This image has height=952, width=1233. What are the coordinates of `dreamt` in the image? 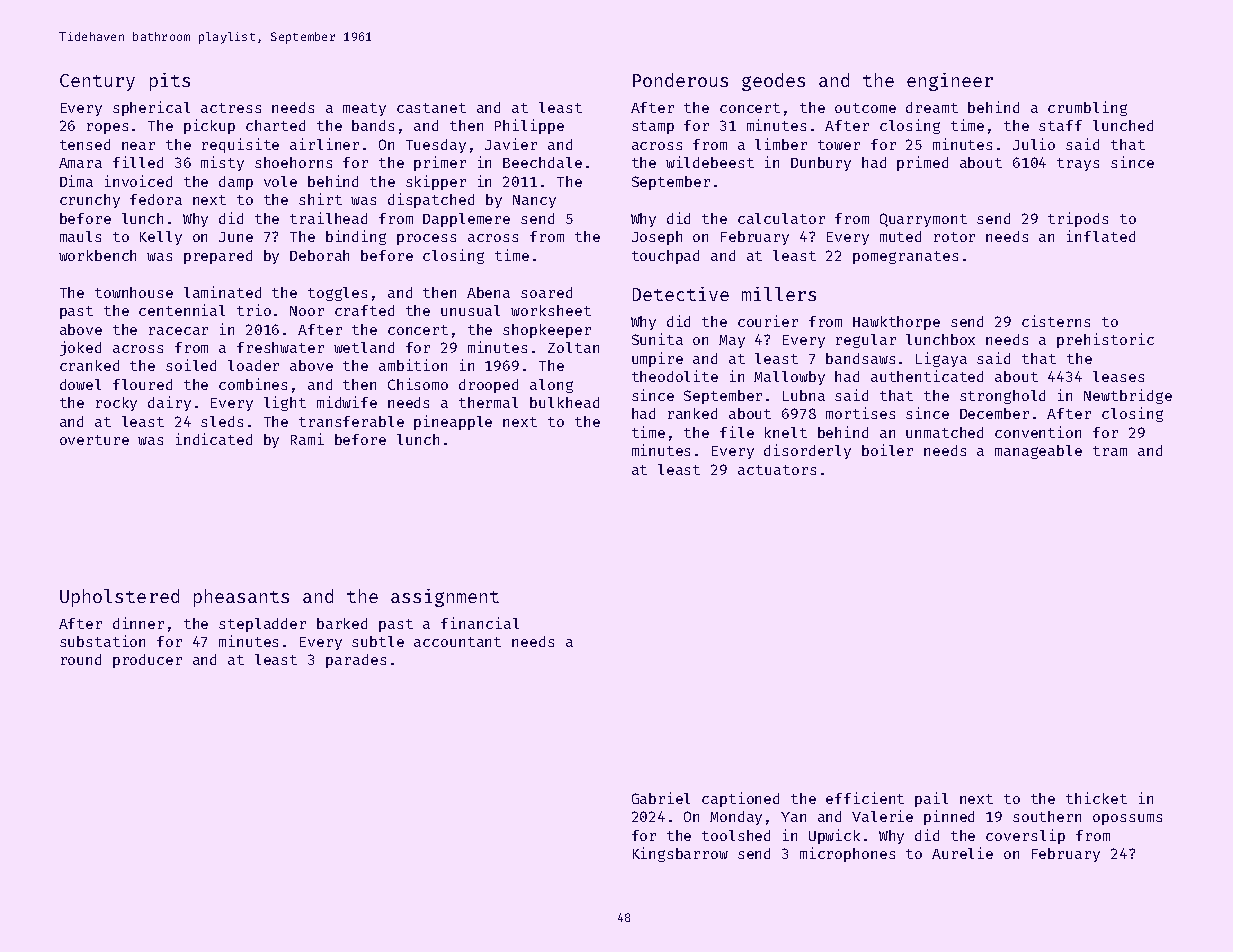 It's located at (932, 107).
